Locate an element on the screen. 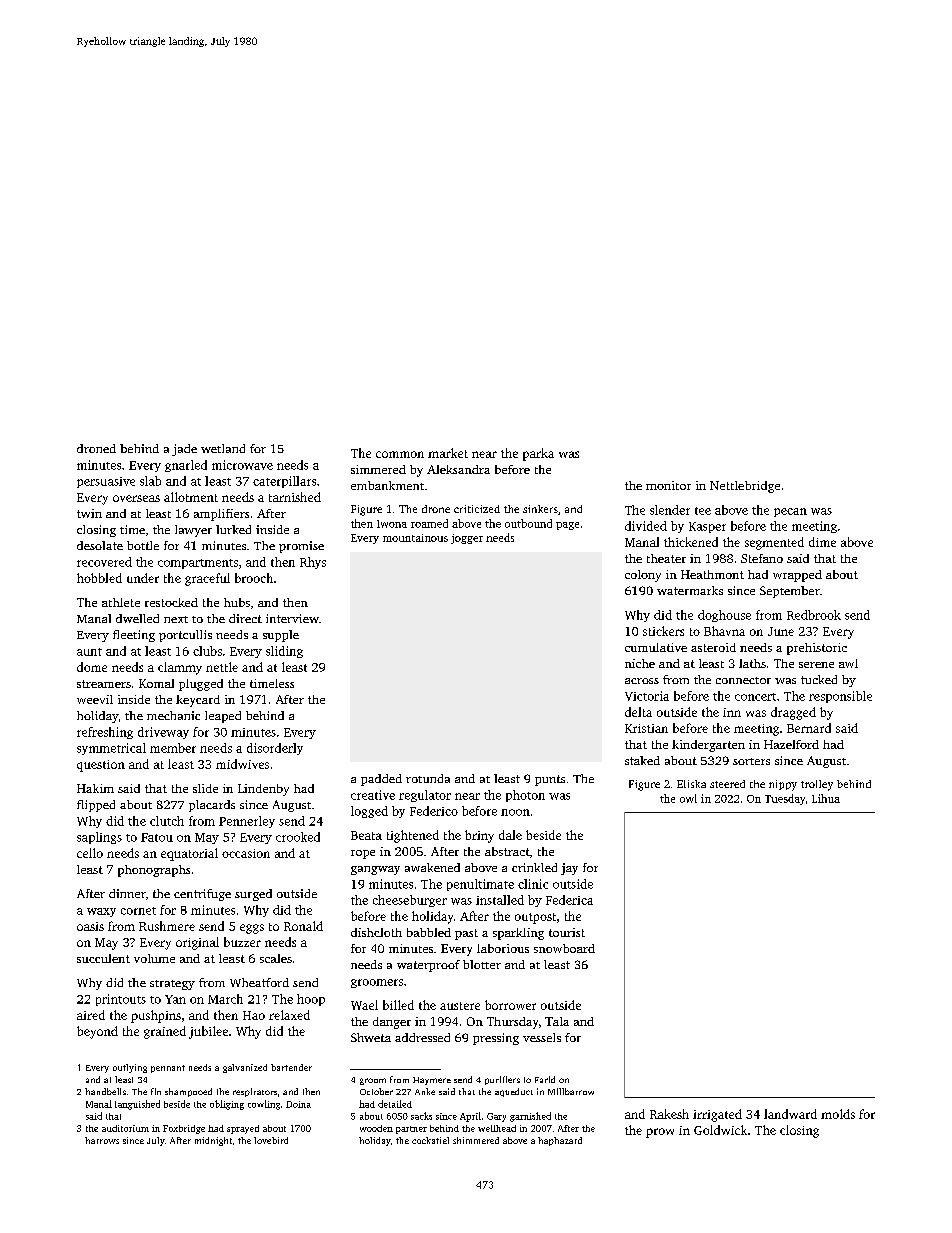 This screenshot has height=1233, width=952. dishcloth is located at coordinates (376, 932).
